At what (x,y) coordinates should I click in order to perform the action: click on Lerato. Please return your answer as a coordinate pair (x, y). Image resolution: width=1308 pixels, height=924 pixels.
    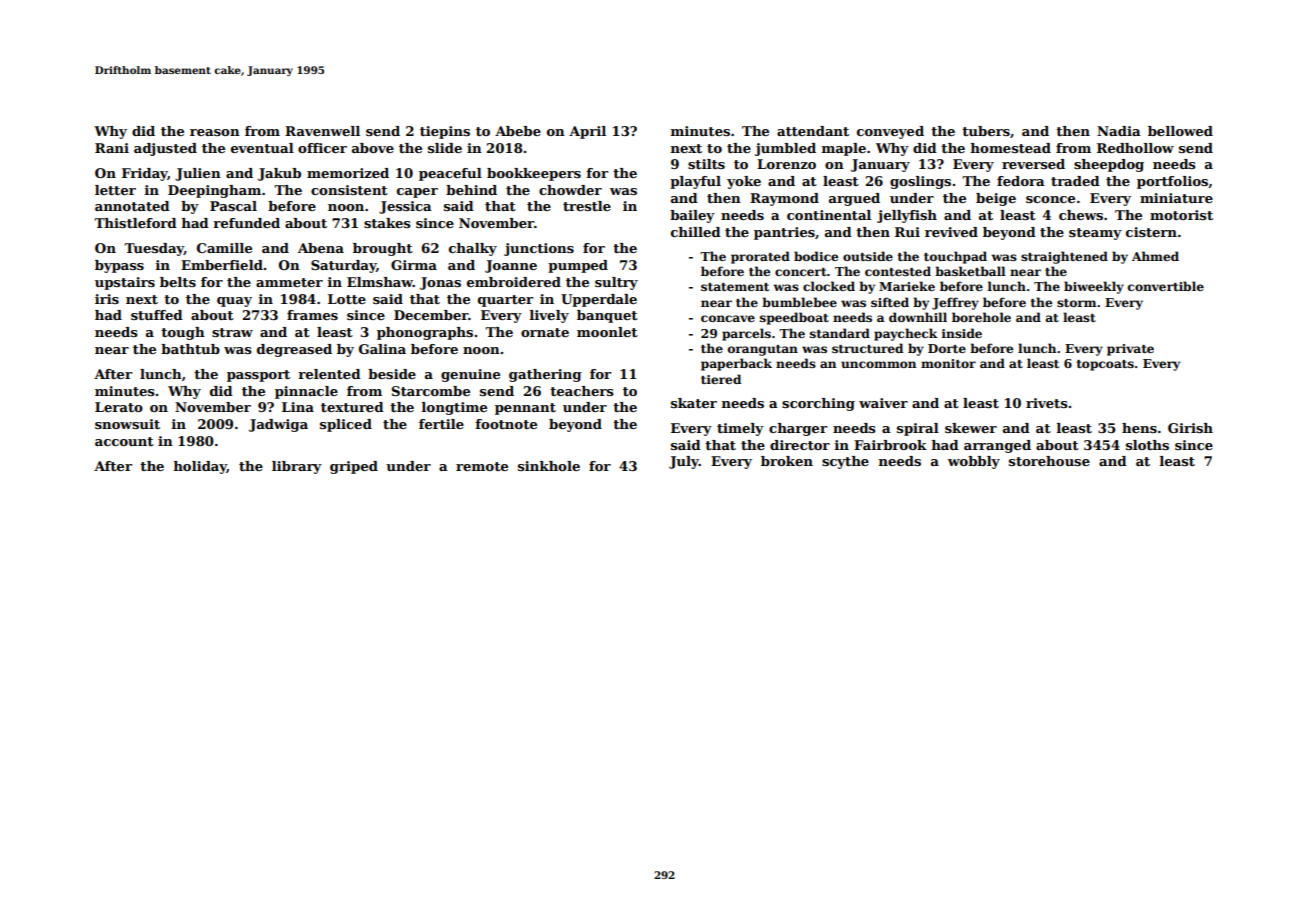
    Looking at the image, I should click on (119, 407).
